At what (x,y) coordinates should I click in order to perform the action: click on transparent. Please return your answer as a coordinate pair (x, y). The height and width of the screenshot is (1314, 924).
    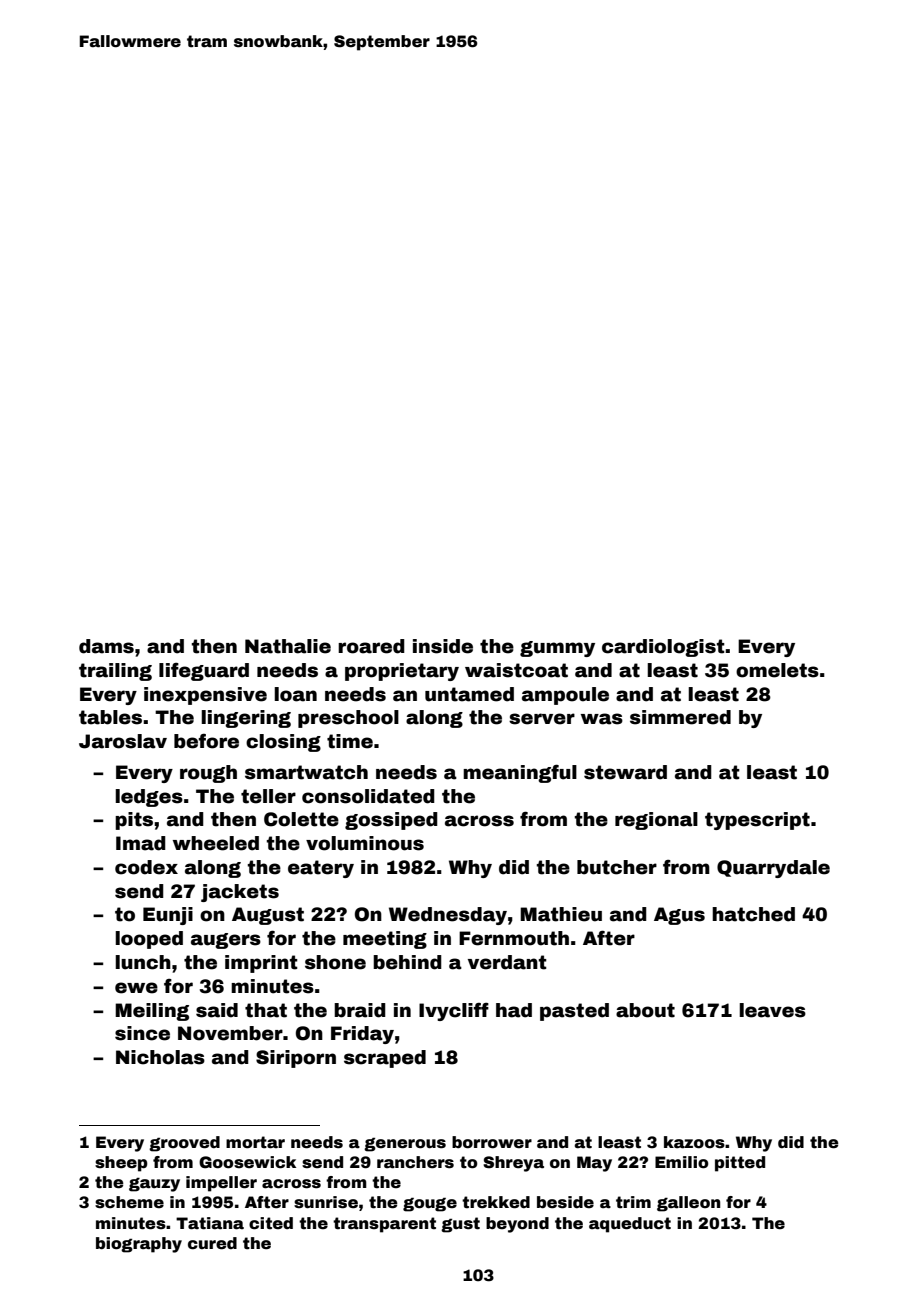
    Looking at the image, I should click on (384, 1225).
